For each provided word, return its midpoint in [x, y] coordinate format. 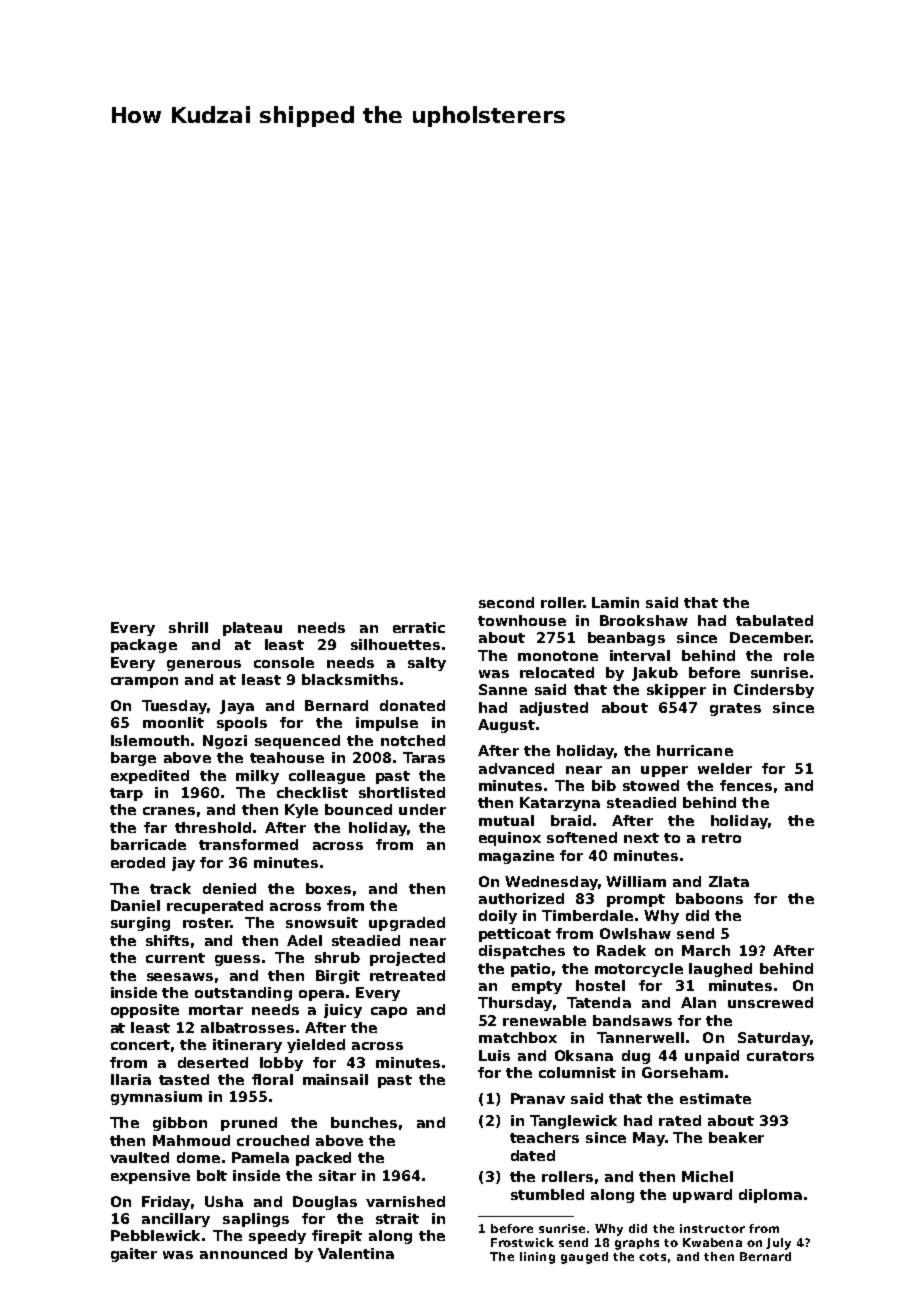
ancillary [176, 1220]
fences [746, 785]
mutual [506, 820]
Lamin [615, 602]
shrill [188, 627]
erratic [419, 627]
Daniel [135, 905]
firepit [337, 1237]
